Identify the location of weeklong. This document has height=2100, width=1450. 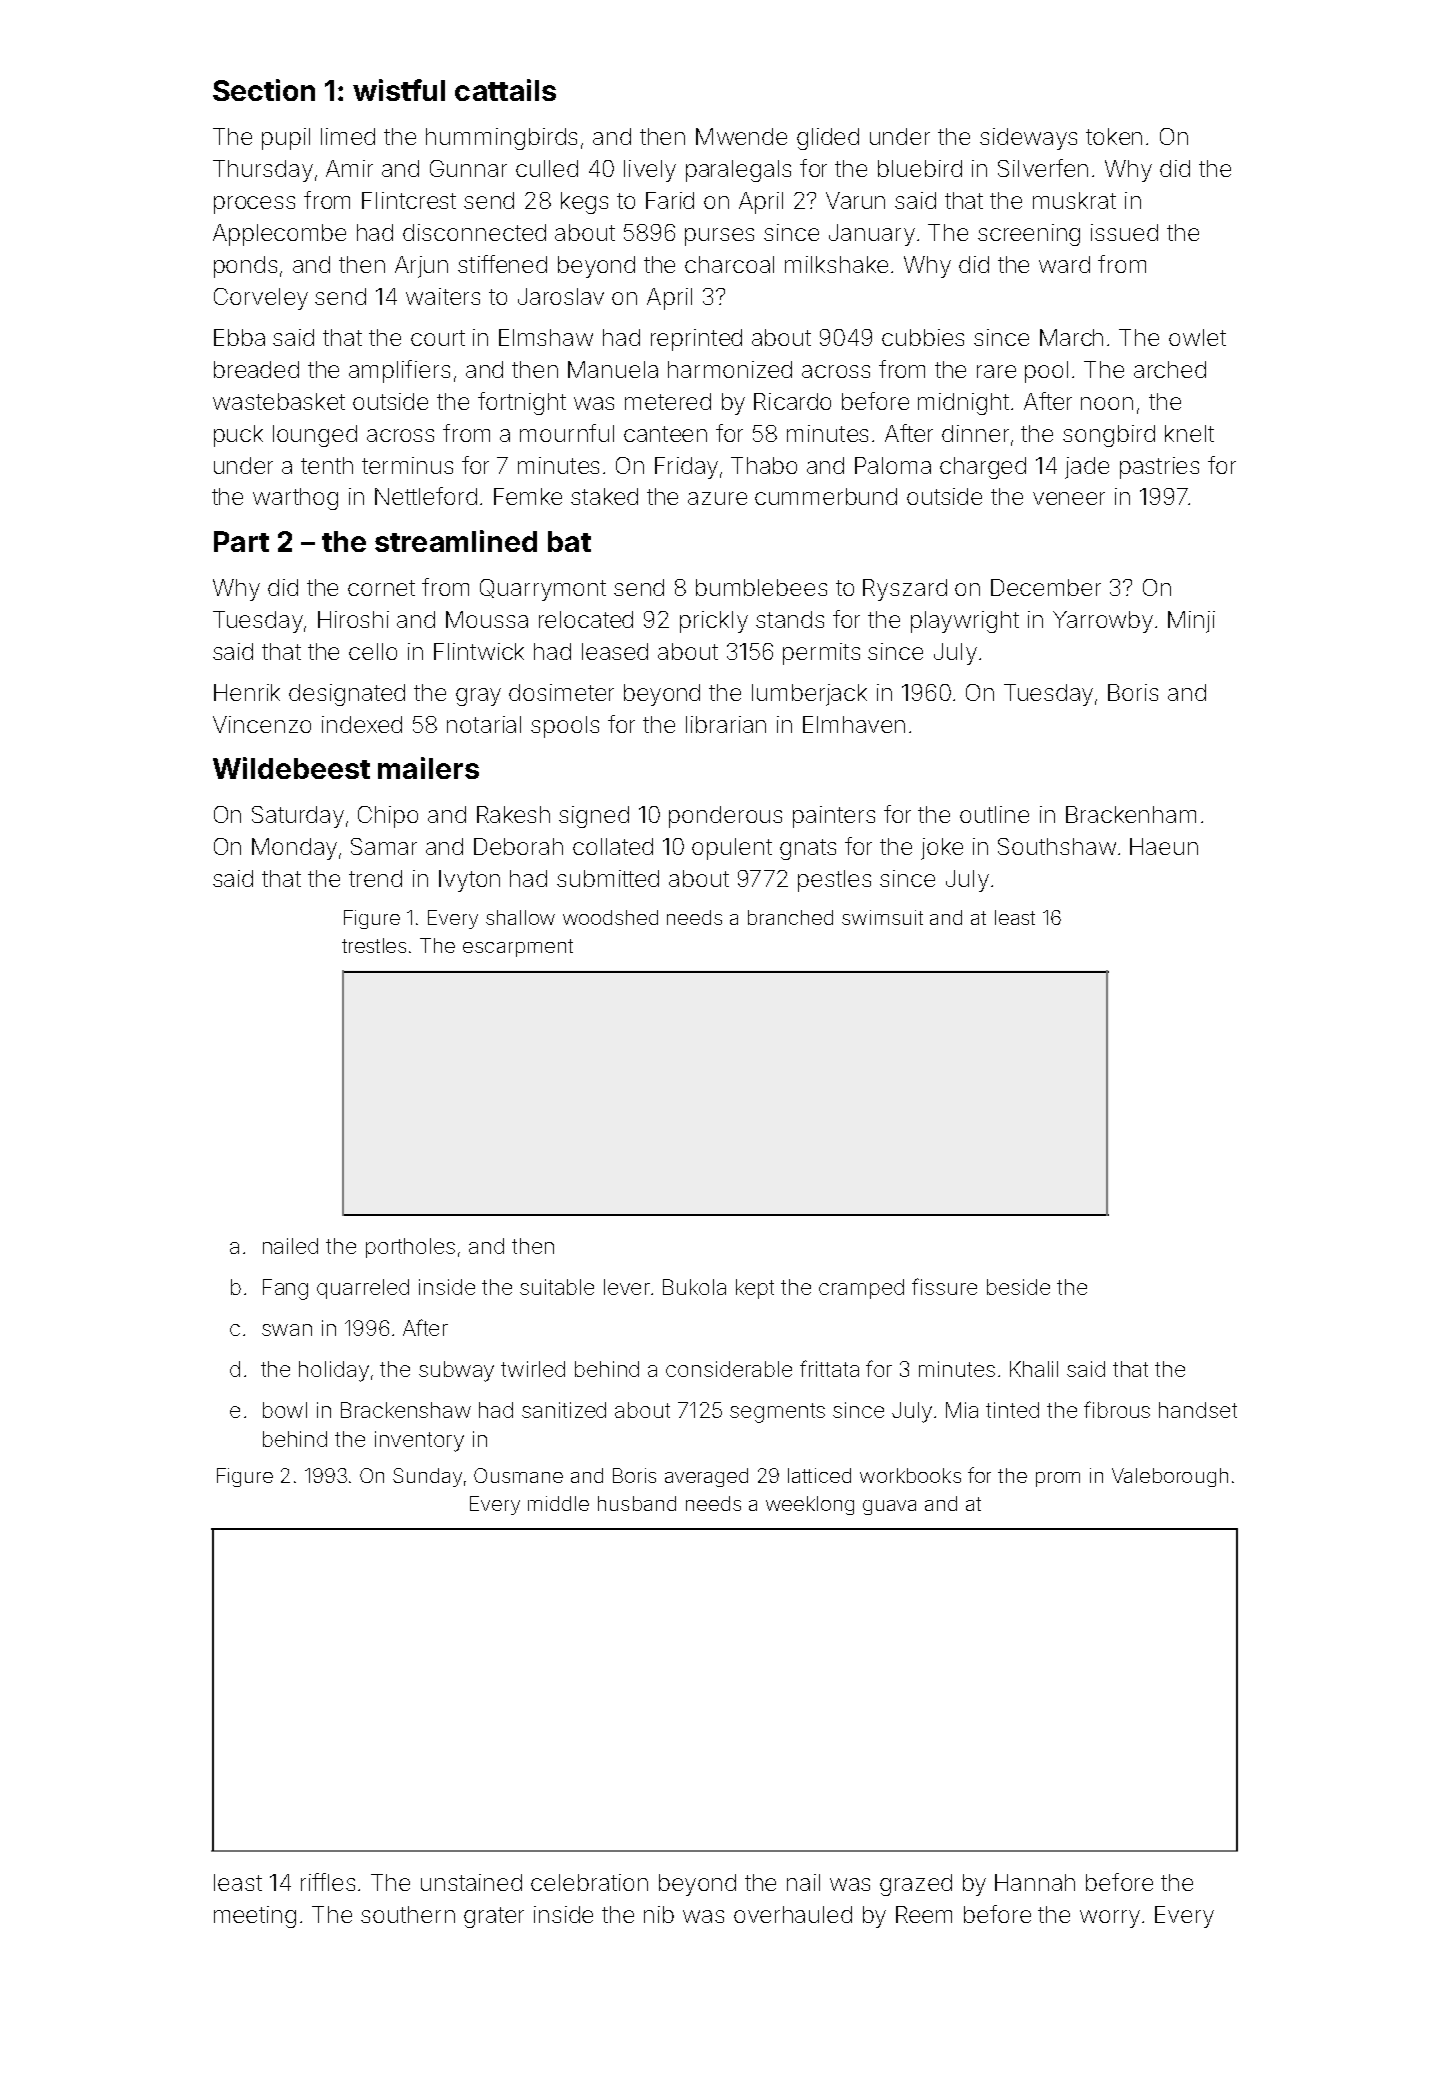
(810, 1505).
